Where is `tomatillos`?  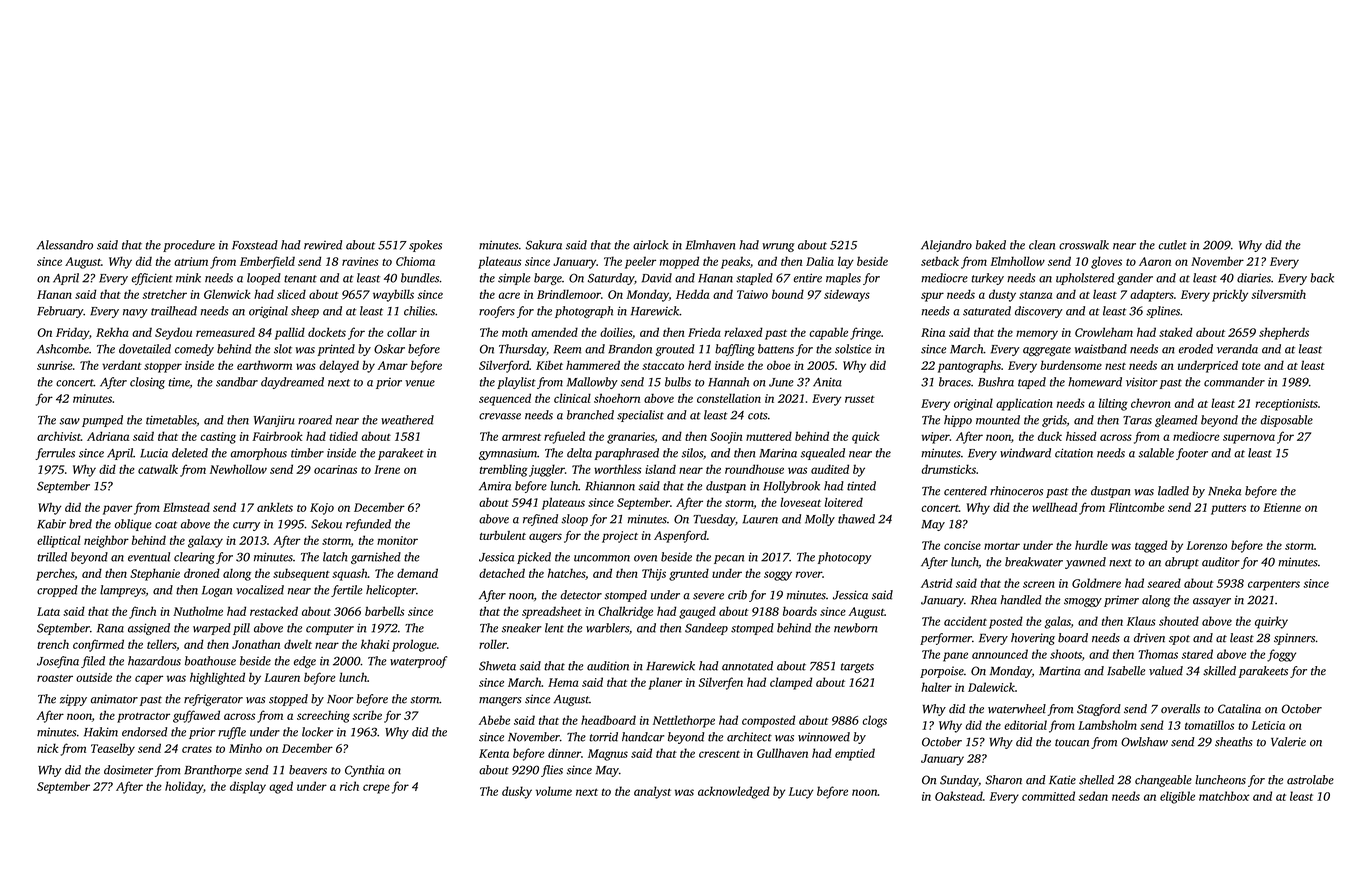 tomatillos is located at coordinates (1209, 725).
